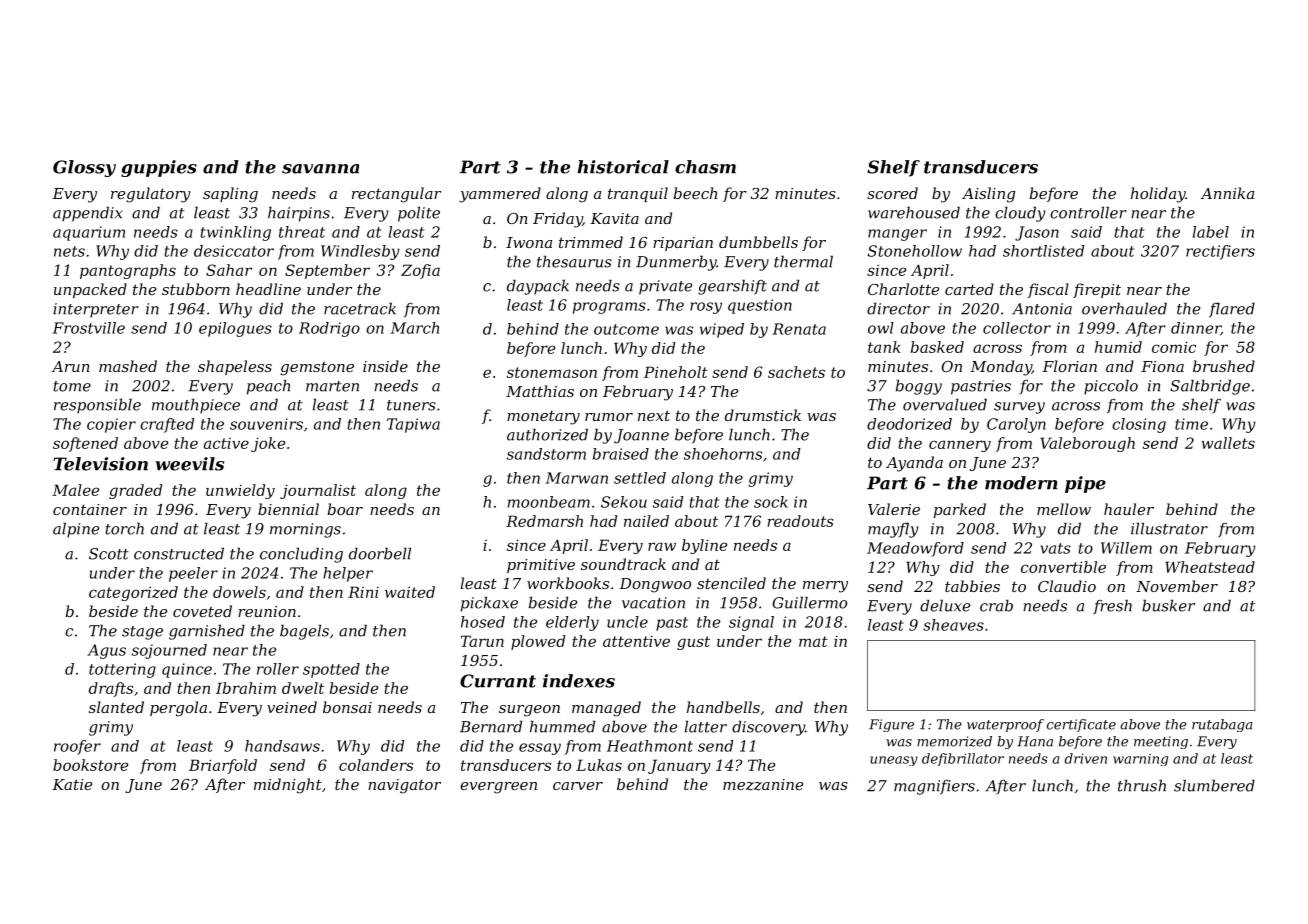  Describe the element at coordinates (282, 746) in the screenshot. I see `handsaws` at that location.
